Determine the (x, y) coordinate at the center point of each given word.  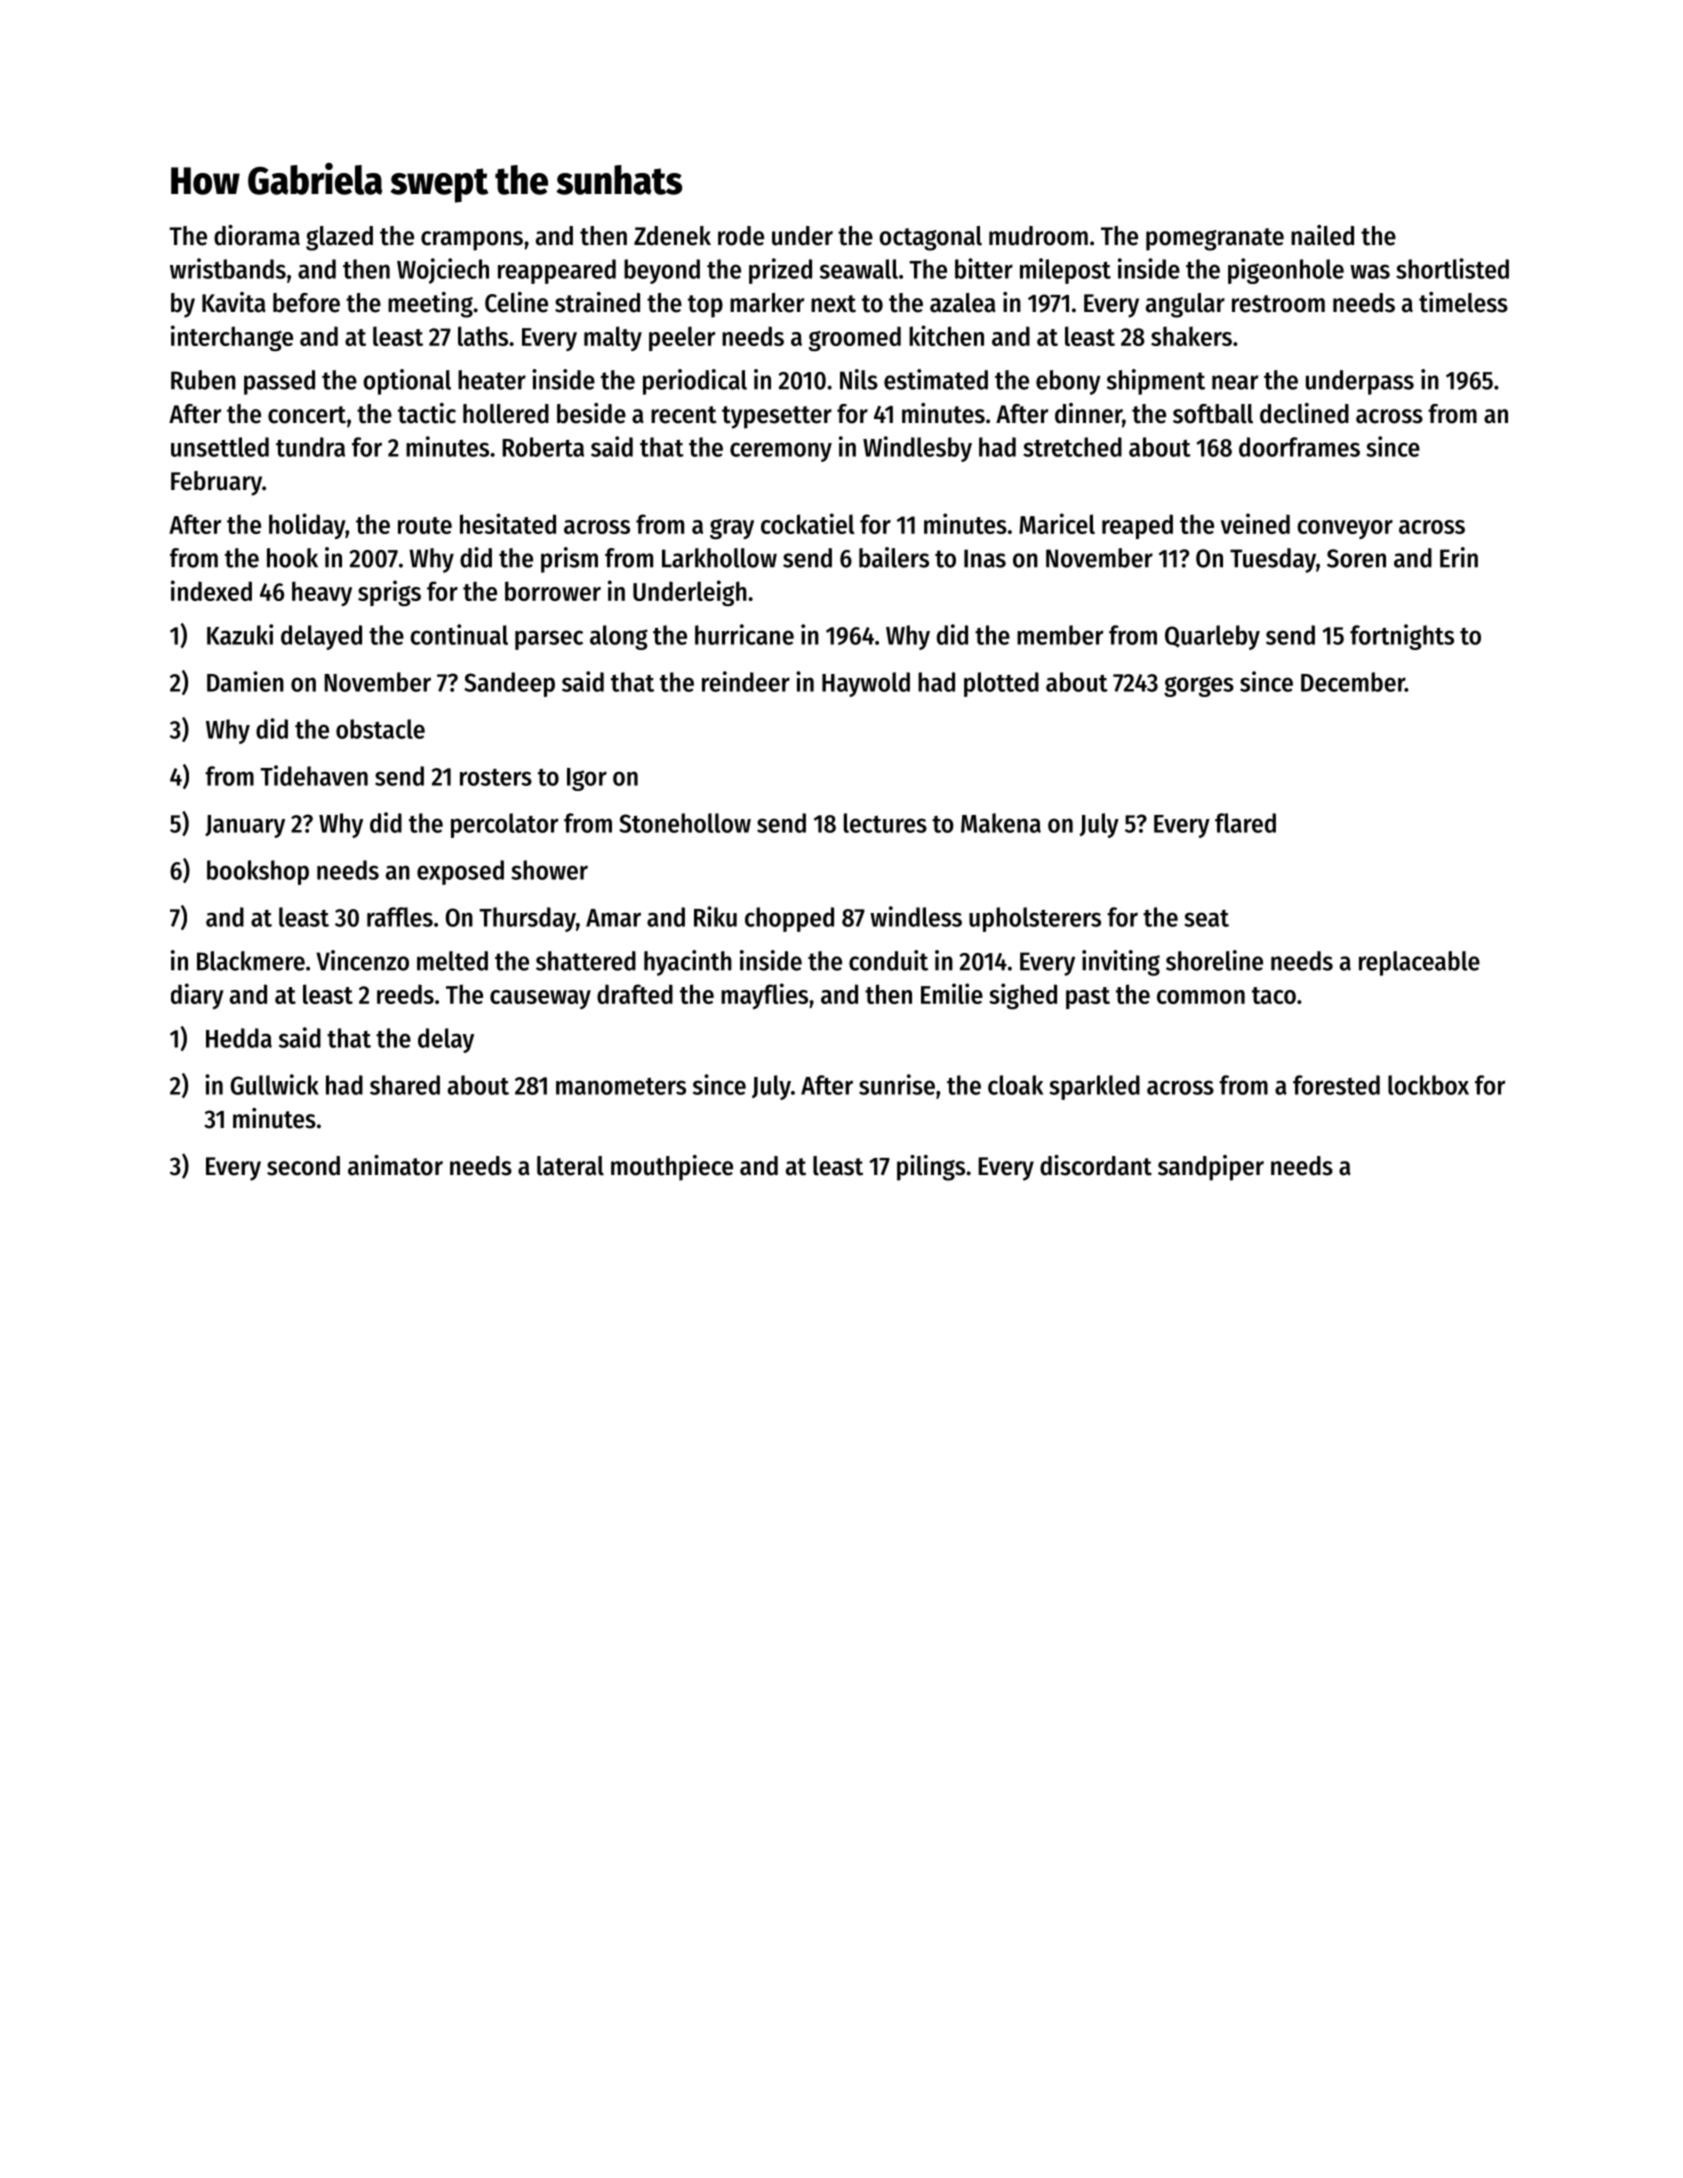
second (303, 1166)
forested (1336, 1085)
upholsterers (1035, 919)
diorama (257, 235)
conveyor (1345, 529)
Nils (859, 379)
